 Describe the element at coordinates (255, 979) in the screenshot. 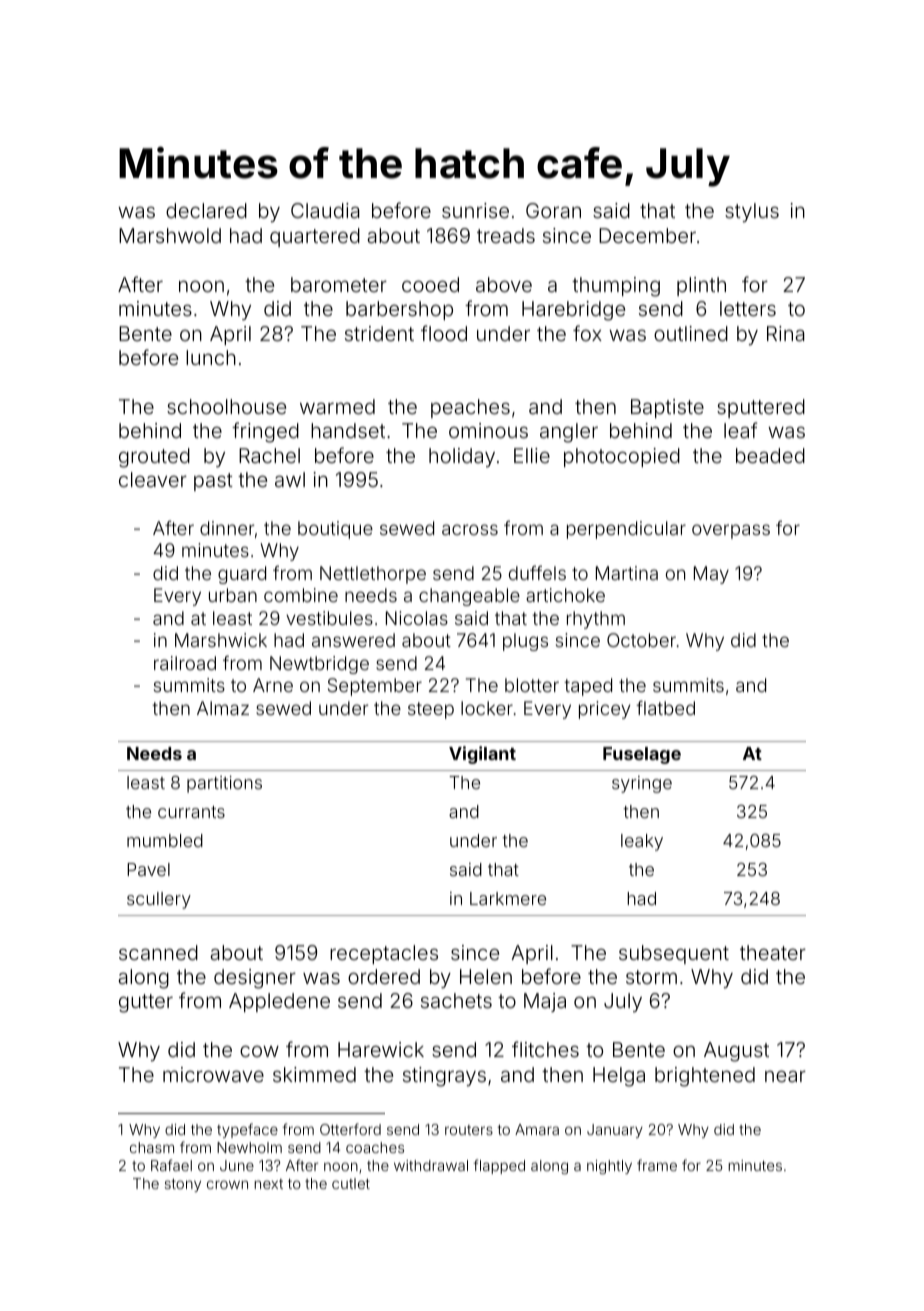

I see `designer` at that location.
